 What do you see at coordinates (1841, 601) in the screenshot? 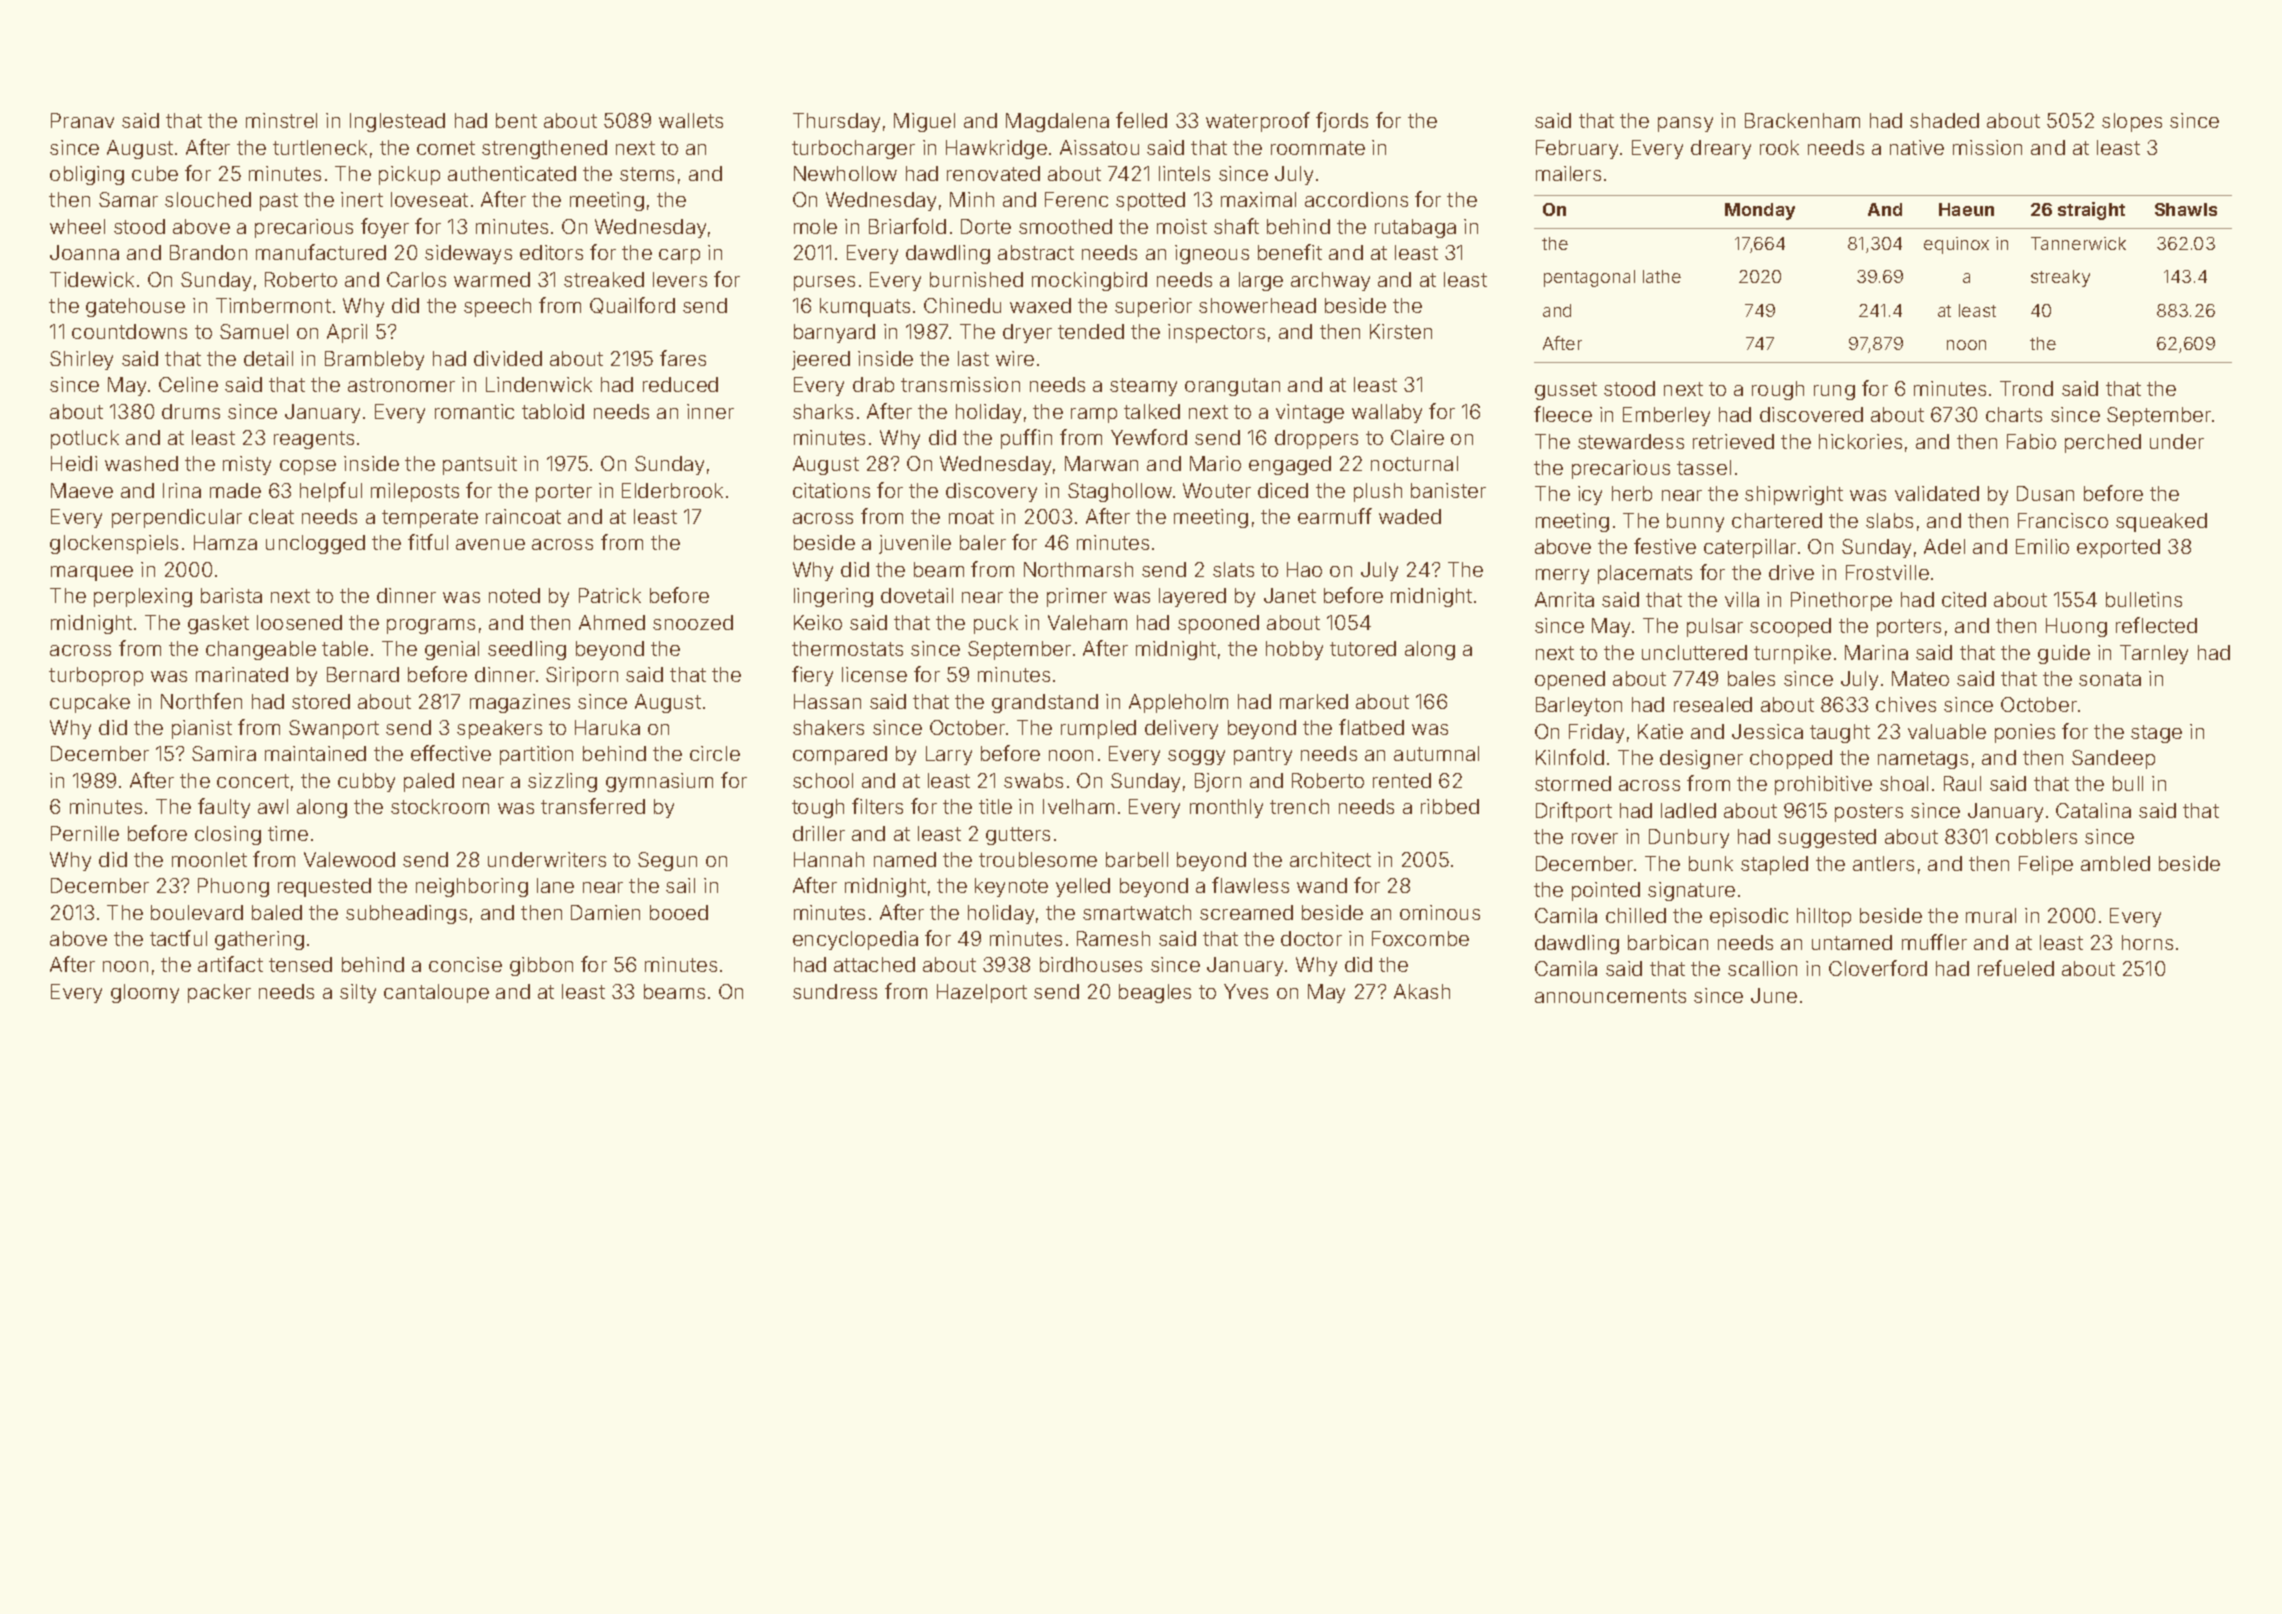
I see `Pinethorpe` at bounding box center [1841, 601].
